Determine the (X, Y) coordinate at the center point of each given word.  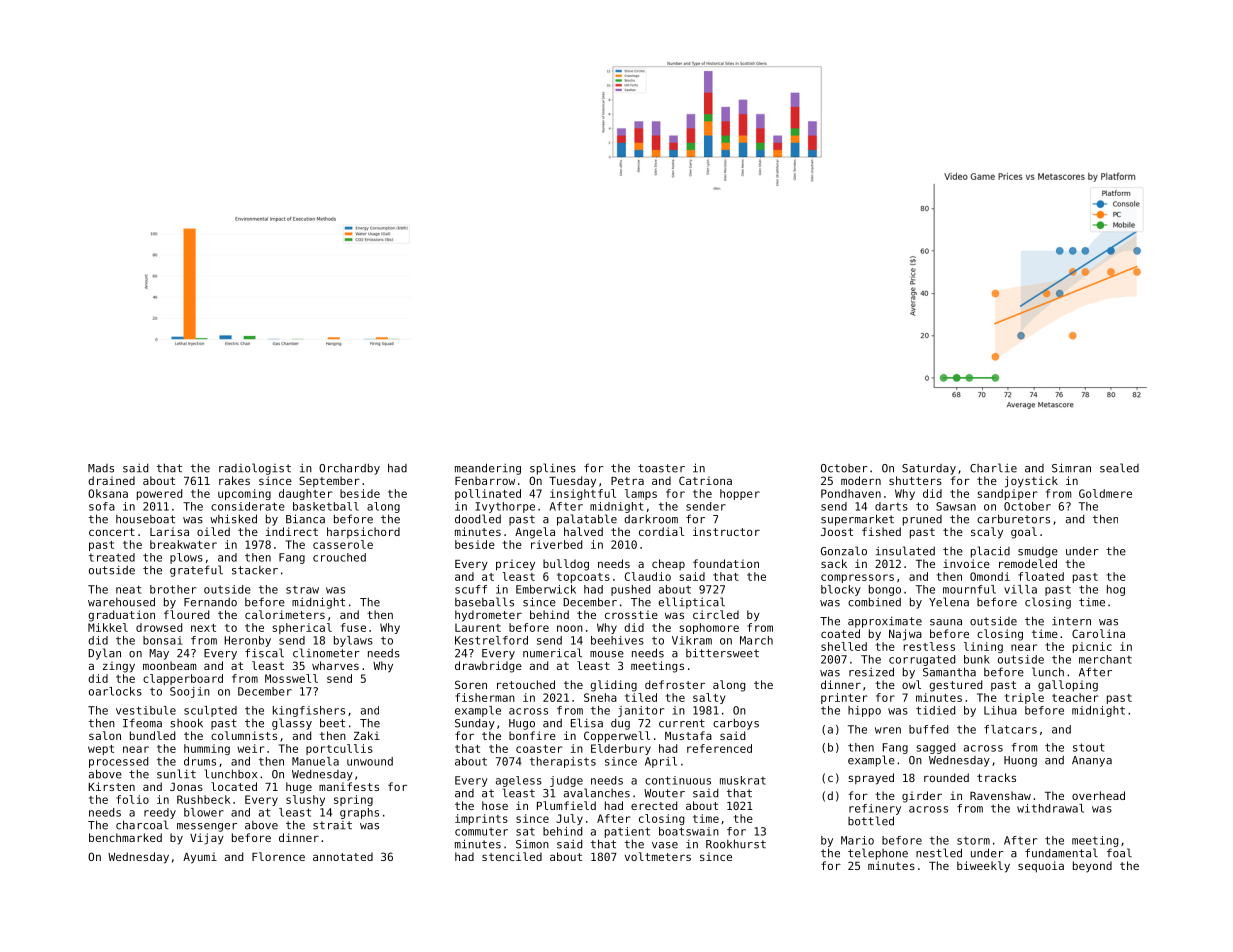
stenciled (512, 856)
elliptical (691, 603)
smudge (1038, 552)
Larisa (169, 531)
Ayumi (200, 858)
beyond (1092, 867)
